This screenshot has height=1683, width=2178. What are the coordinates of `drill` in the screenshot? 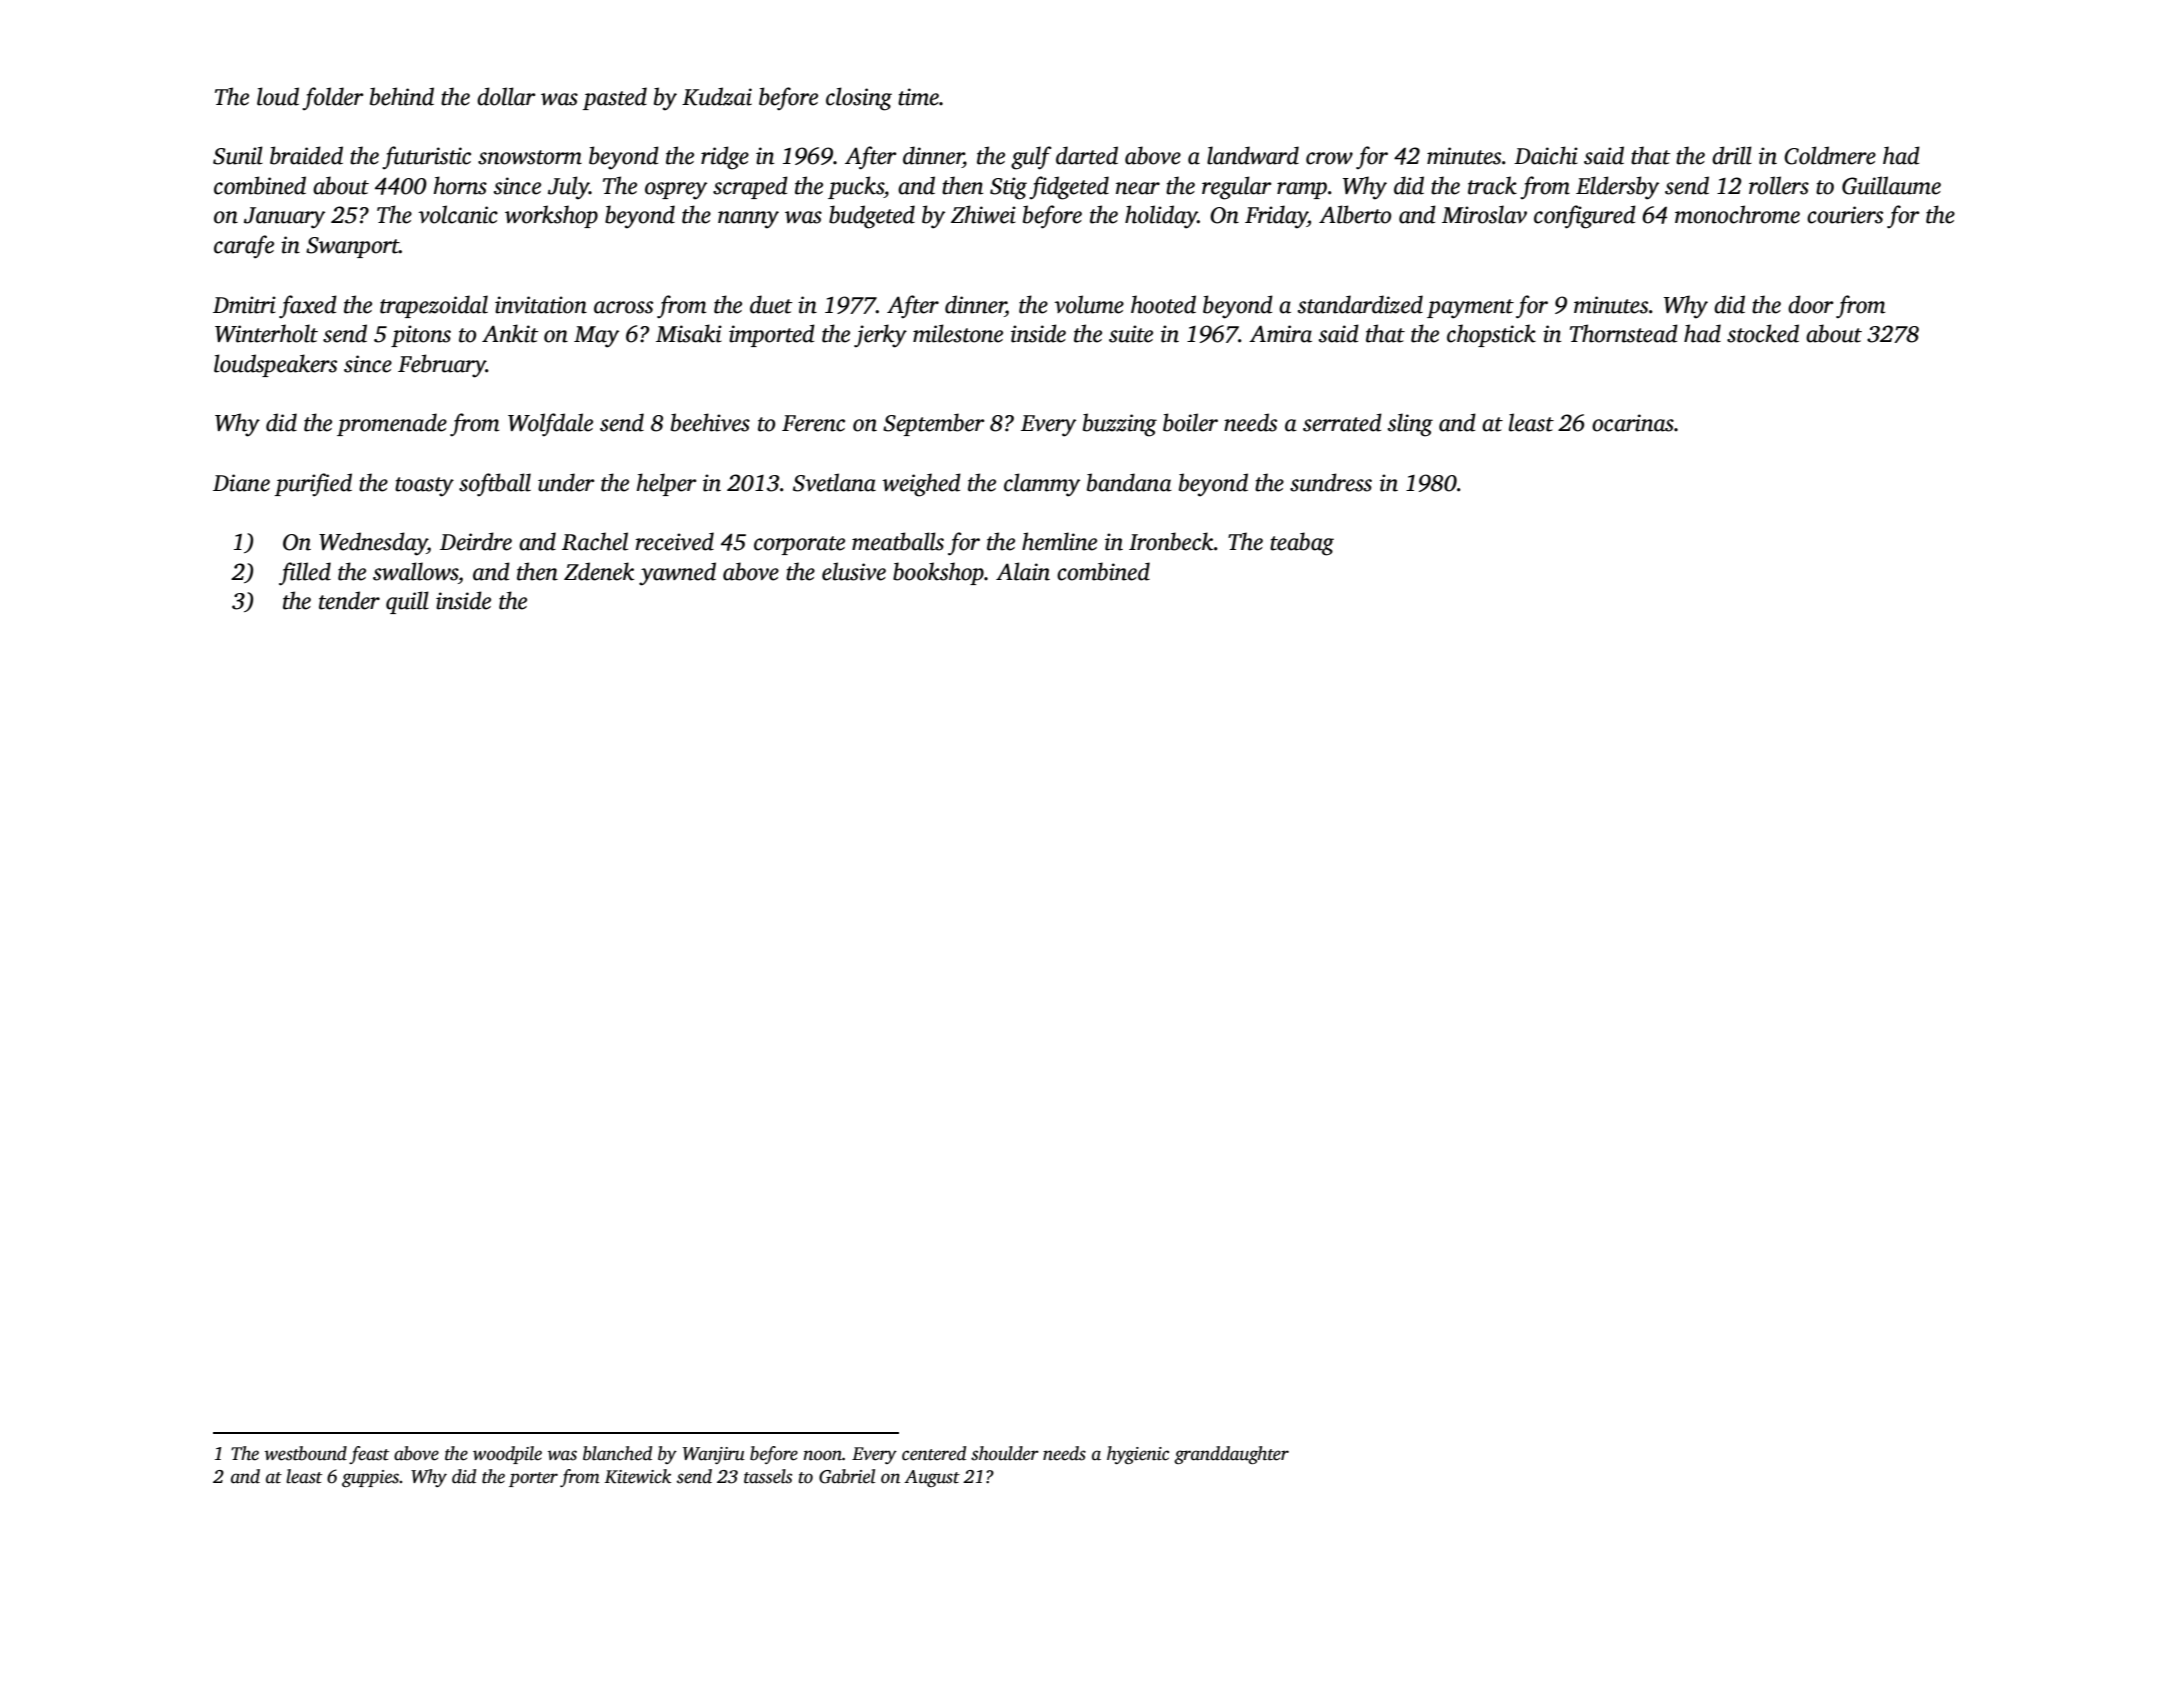 It's located at (1732, 155).
